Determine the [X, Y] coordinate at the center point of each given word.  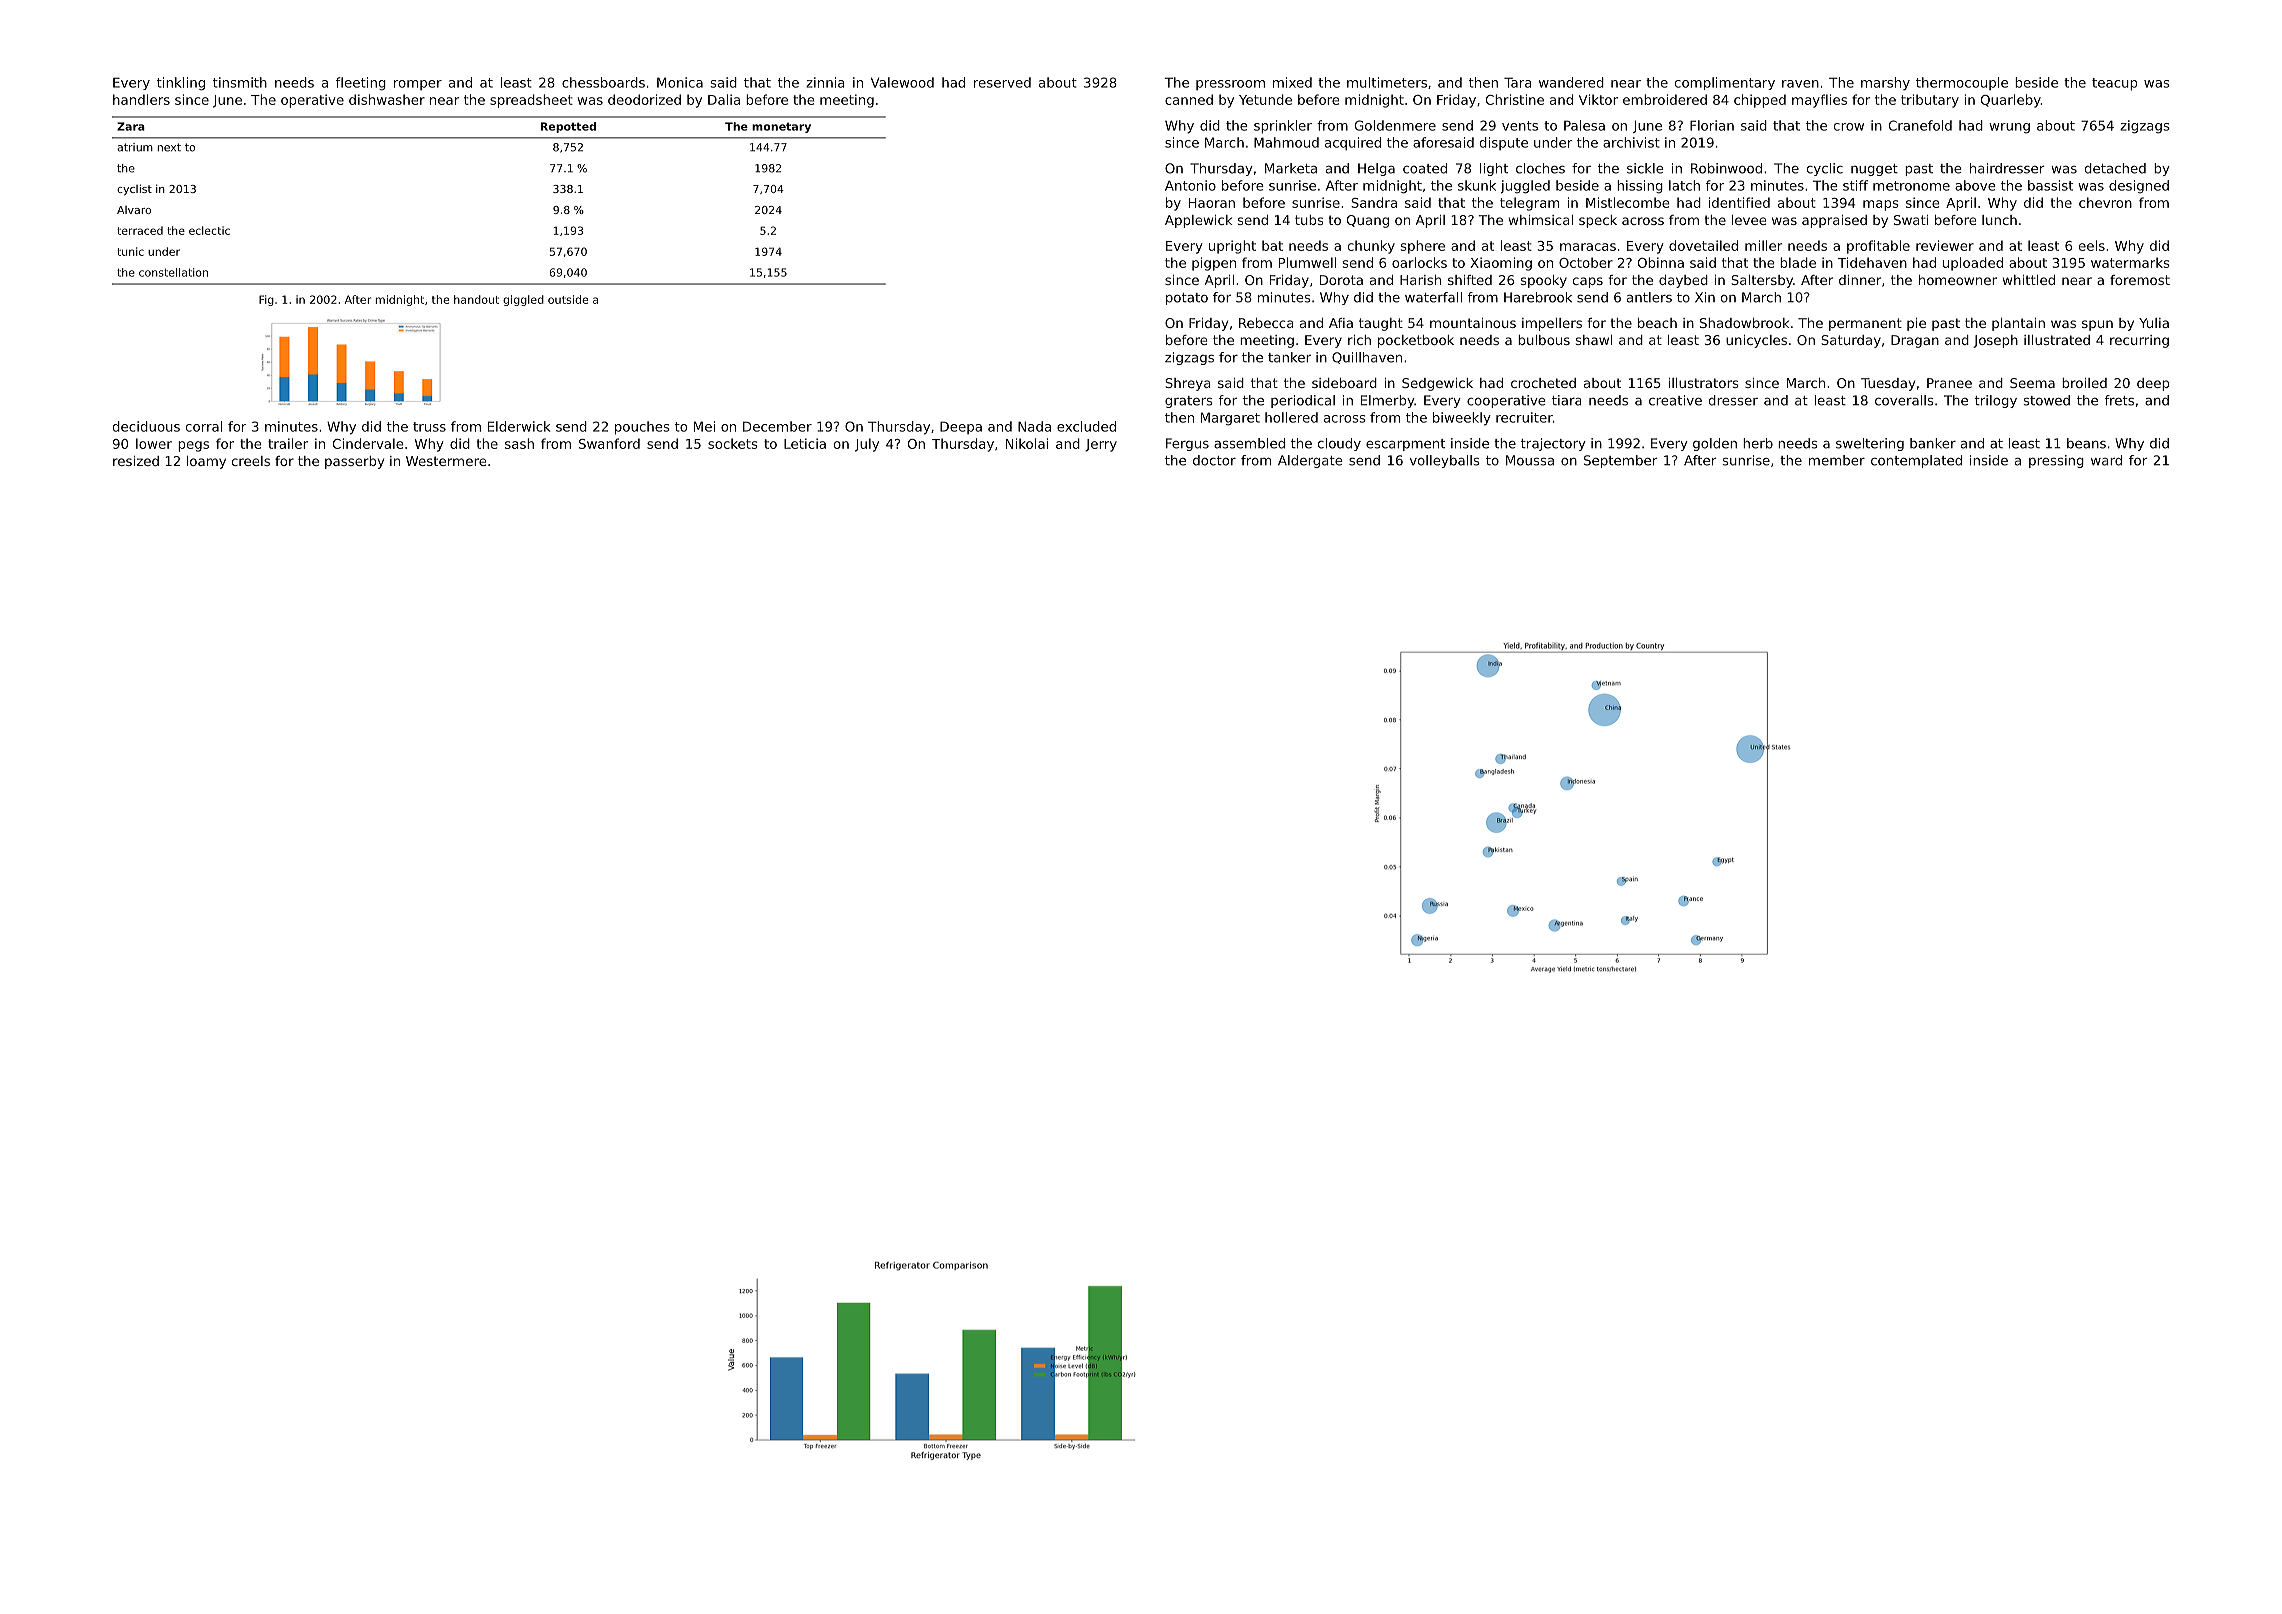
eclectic [209, 230]
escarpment [1405, 445]
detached [2115, 168]
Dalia [724, 99]
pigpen [1214, 264]
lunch [1999, 220]
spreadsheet [531, 101]
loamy [206, 462]
